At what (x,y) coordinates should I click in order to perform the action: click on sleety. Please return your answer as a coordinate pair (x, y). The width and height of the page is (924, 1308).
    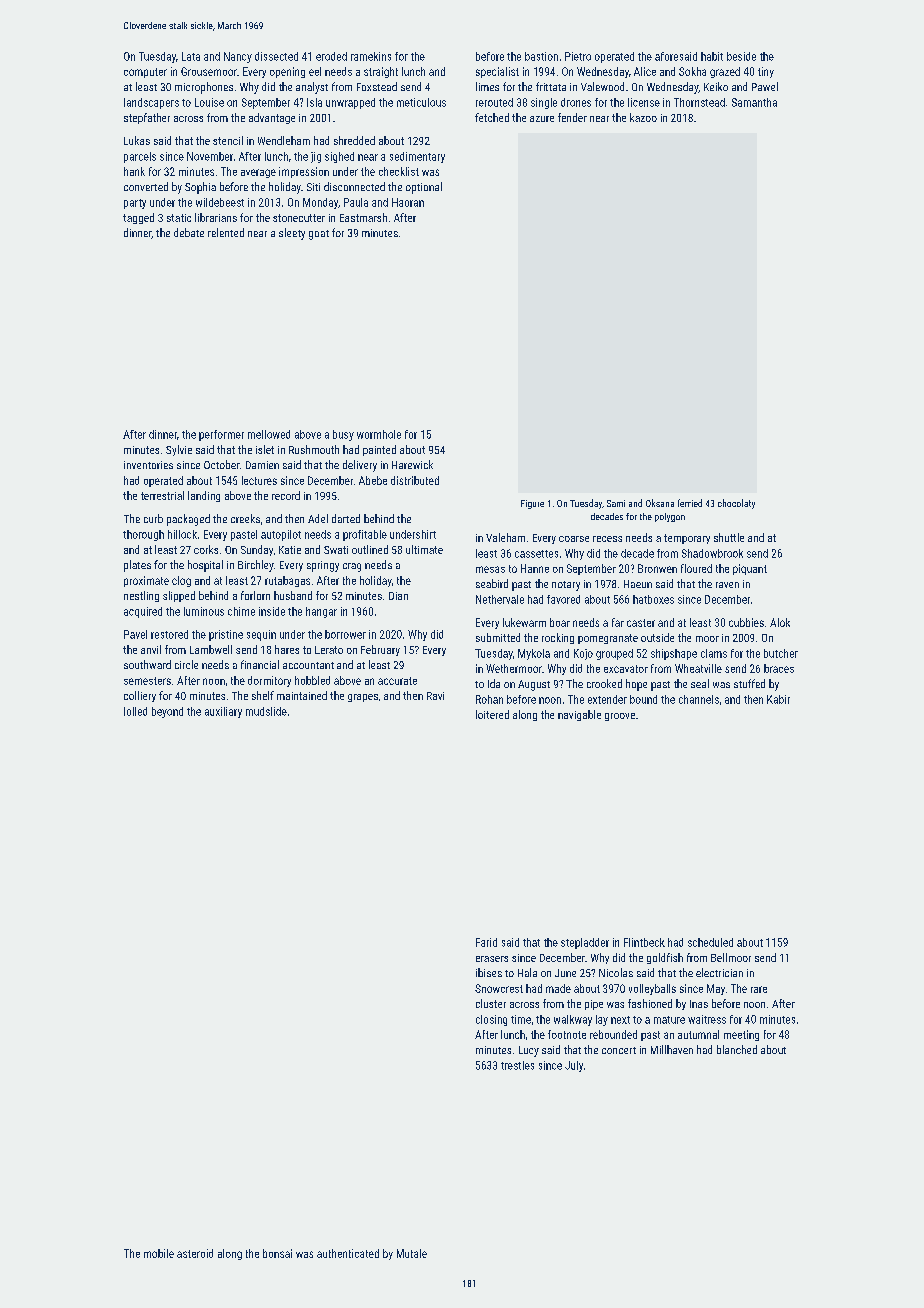
    Looking at the image, I should click on (292, 234).
